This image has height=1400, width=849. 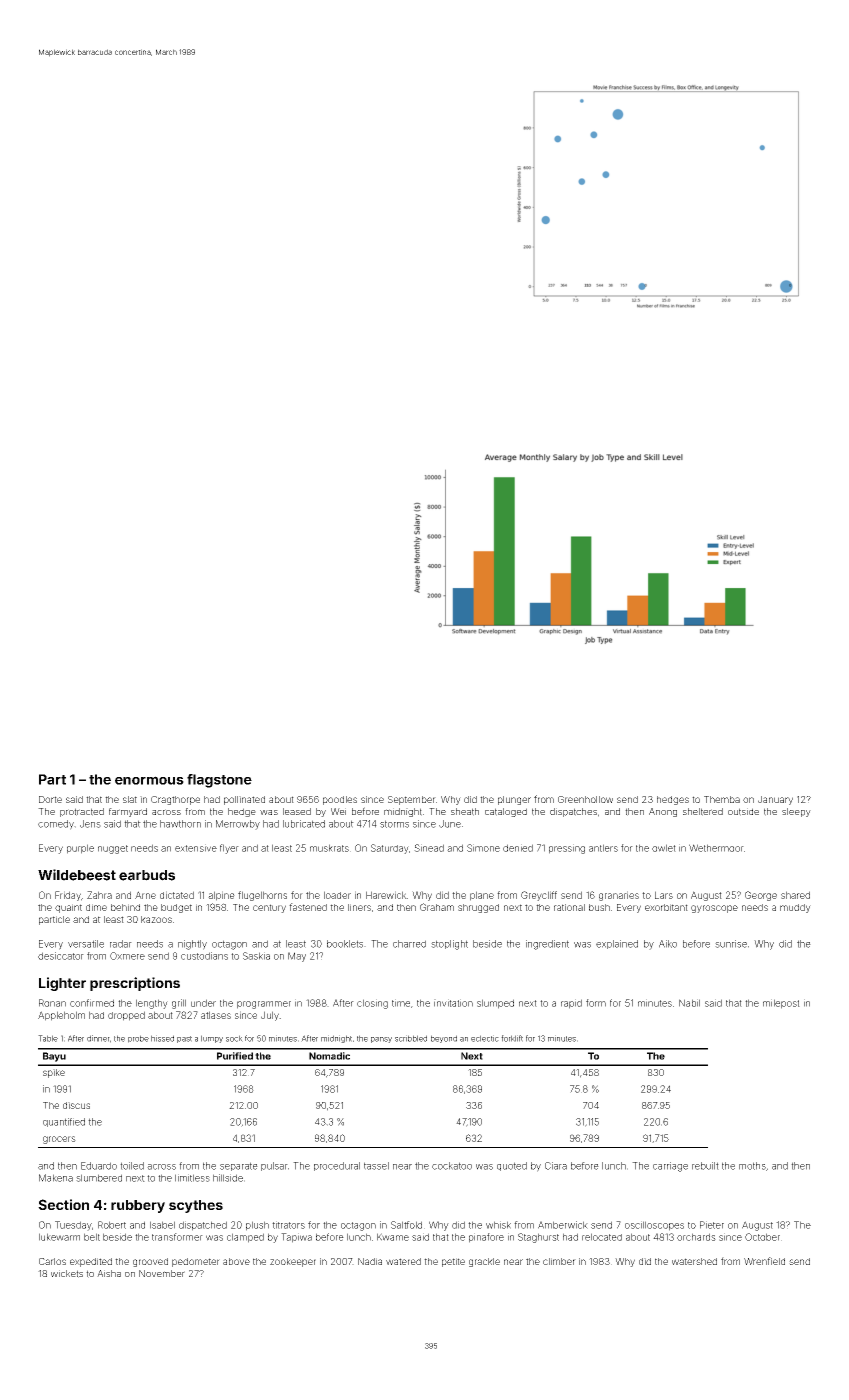 I want to click on Cragthorpe, so click(x=175, y=800).
